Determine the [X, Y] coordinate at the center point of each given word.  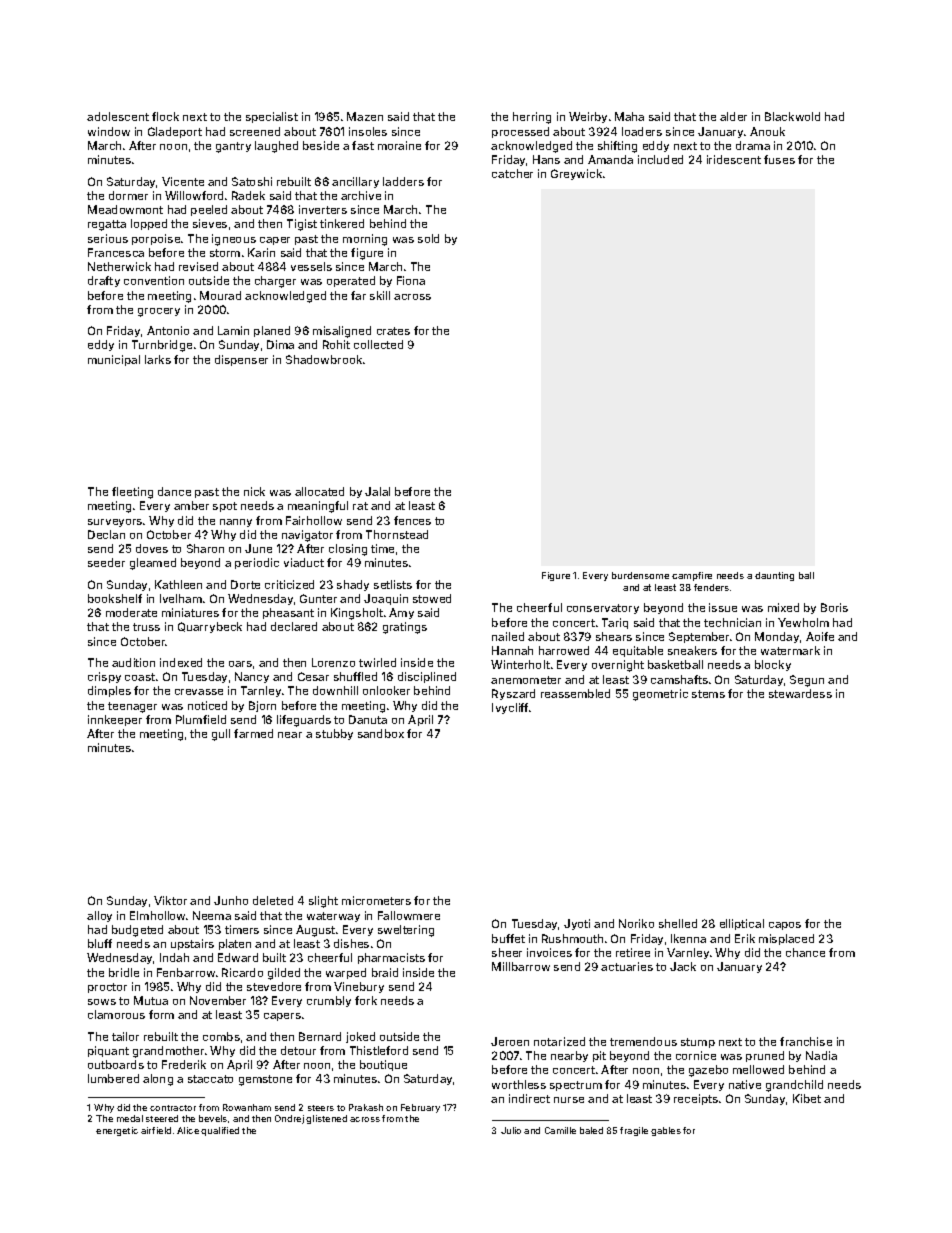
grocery [159, 312]
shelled [678, 923]
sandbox [381, 733]
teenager [132, 707]
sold [428, 238]
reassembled [575, 693]
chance [805, 952]
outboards [116, 1064]
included [660, 159]
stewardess [800, 693]
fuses [779, 159]
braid [385, 972]
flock [165, 116]
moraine [399, 145]
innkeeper [115, 720]
